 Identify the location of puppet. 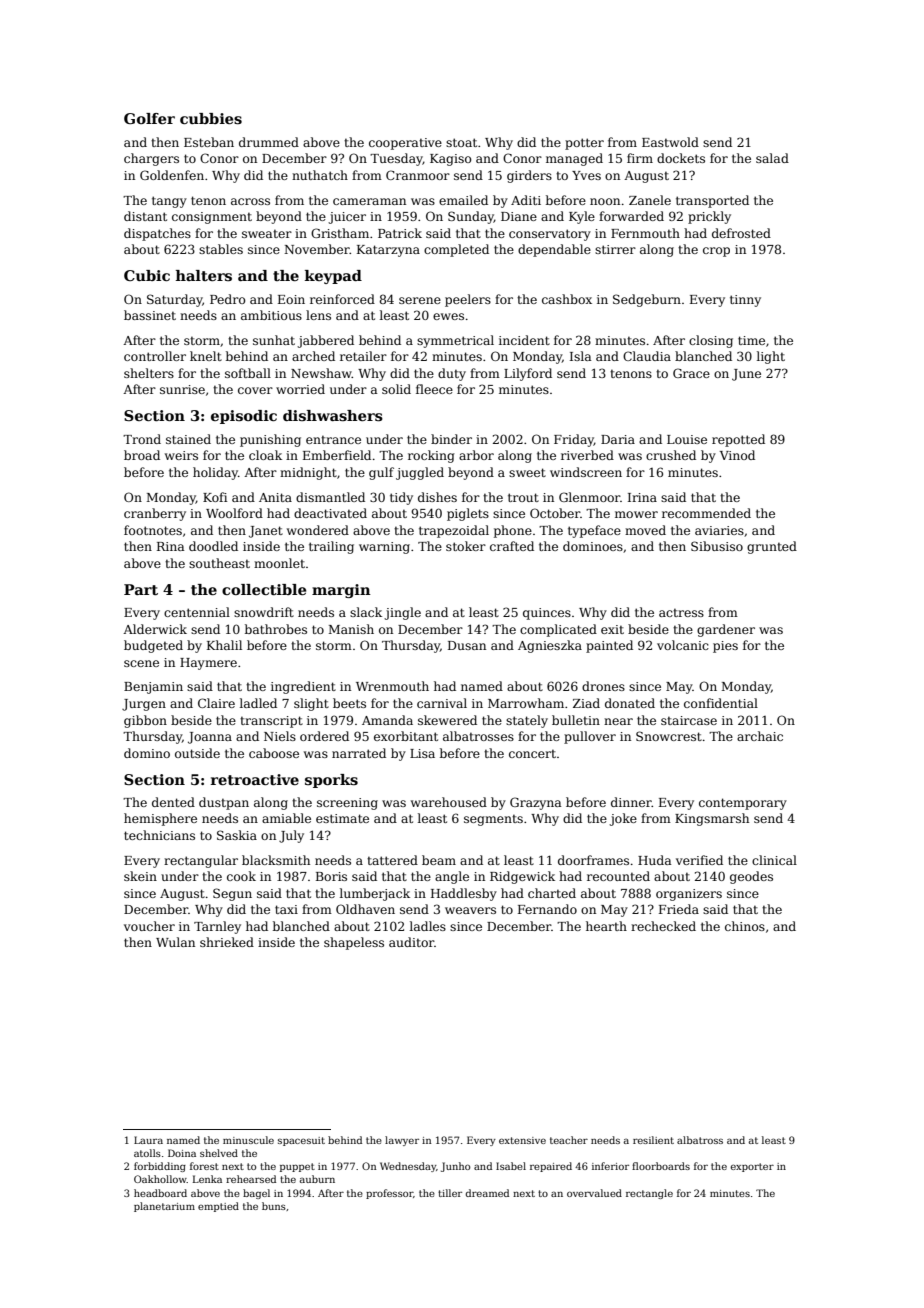
(297, 1167).
